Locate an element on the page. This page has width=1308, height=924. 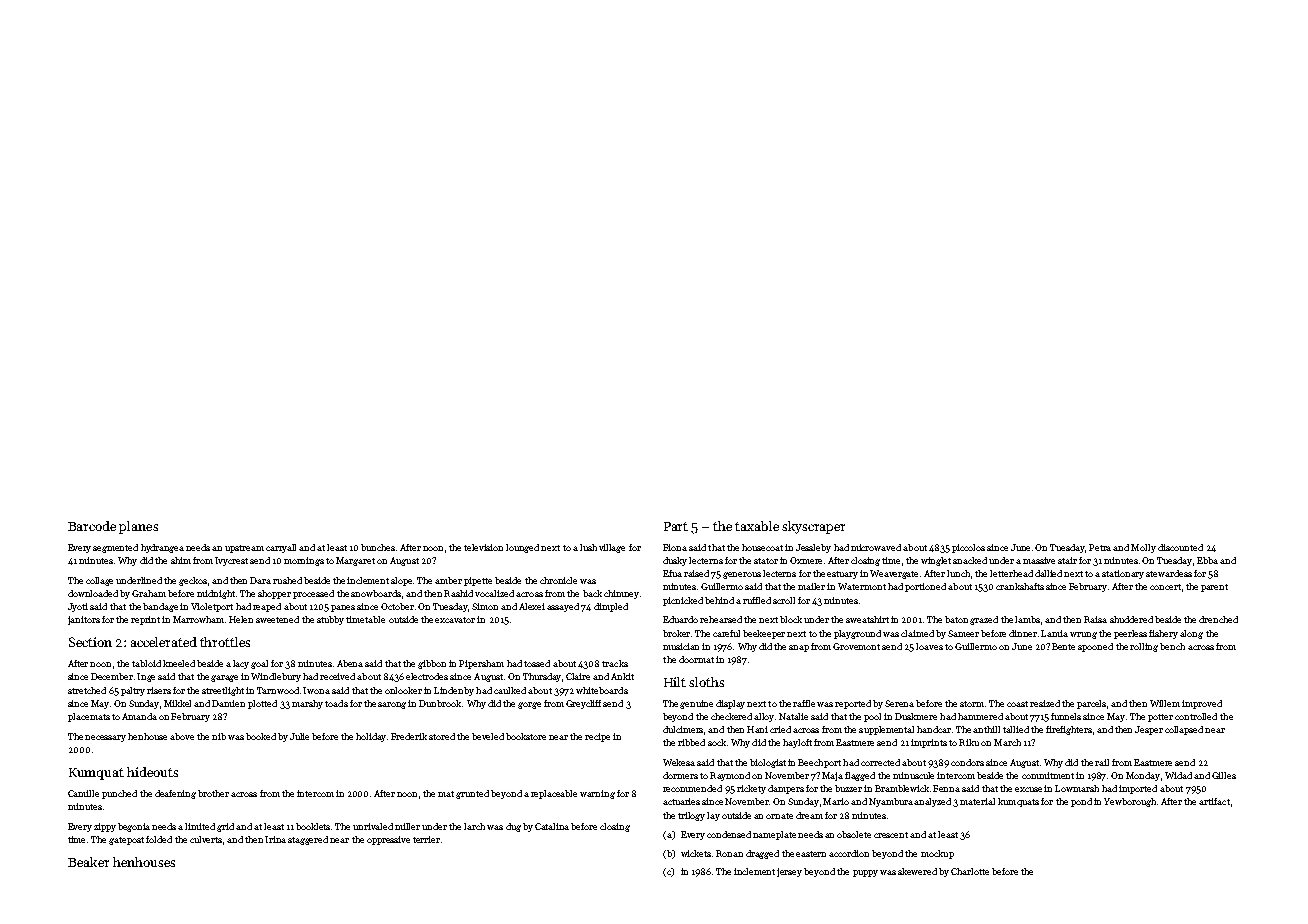
village is located at coordinates (612, 548).
